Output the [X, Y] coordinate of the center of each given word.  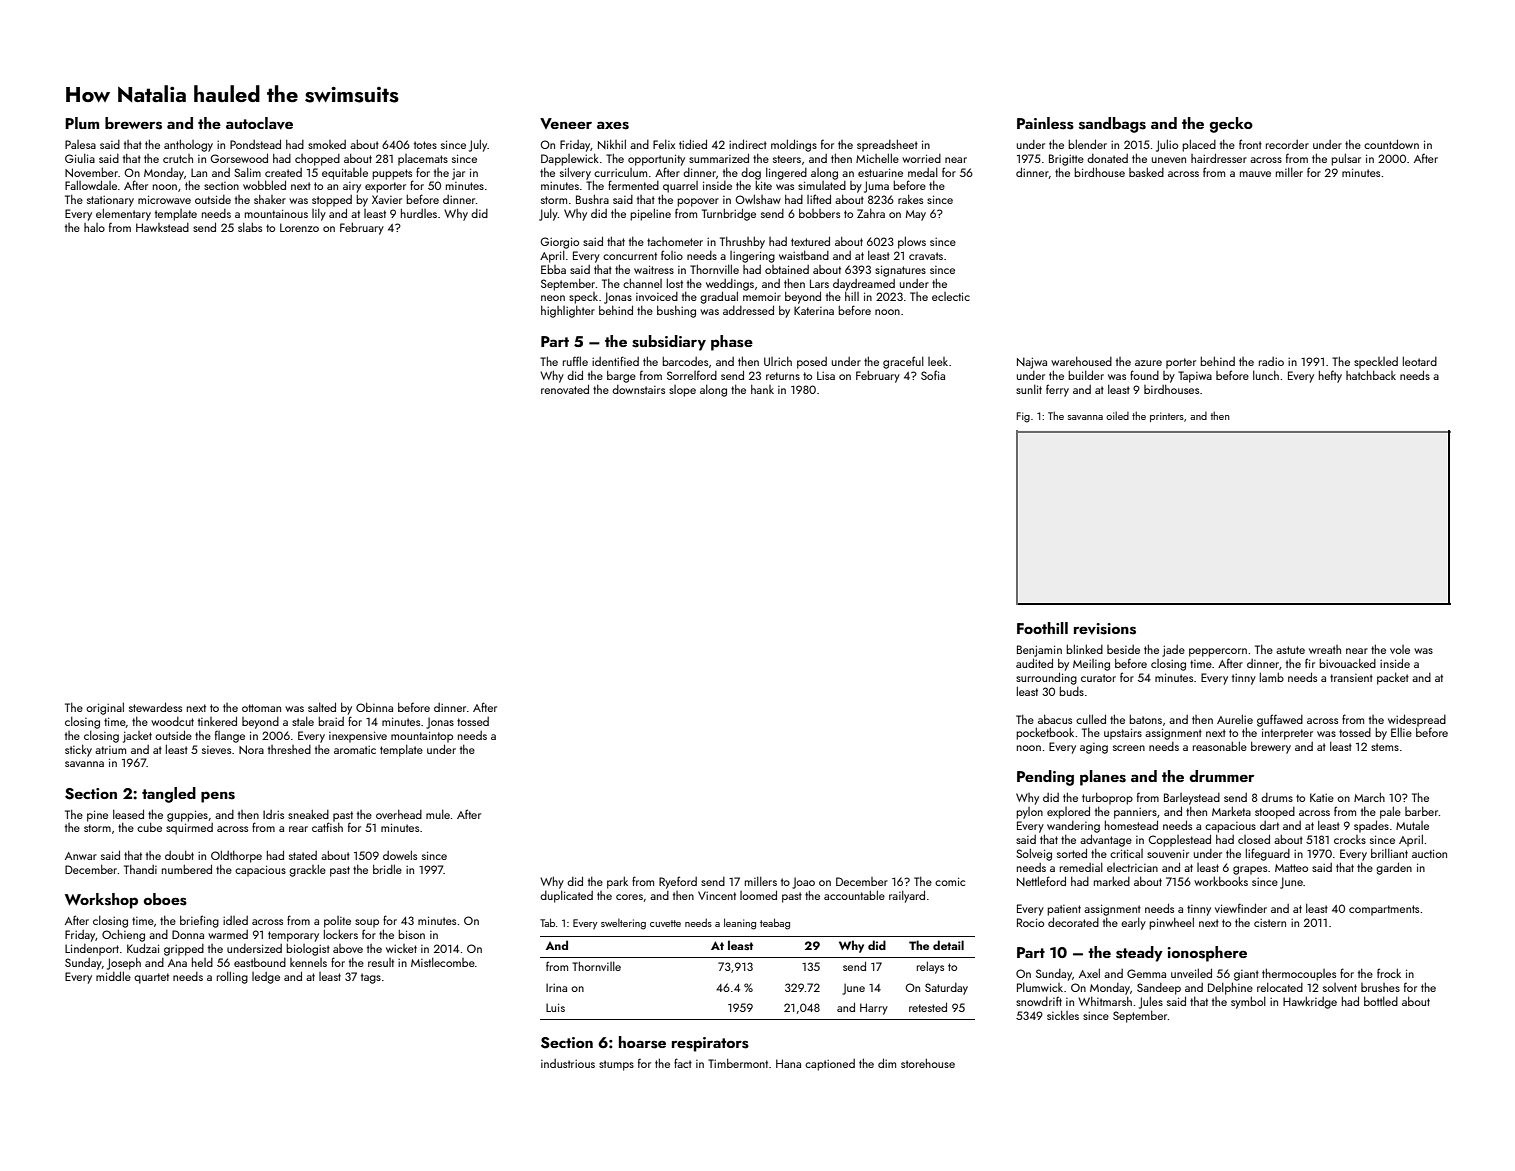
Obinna [374, 707]
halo [94, 227]
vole [1400, 649]
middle [113, 976]
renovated [565, 389]
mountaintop [422, 737]
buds [1071, 691]
